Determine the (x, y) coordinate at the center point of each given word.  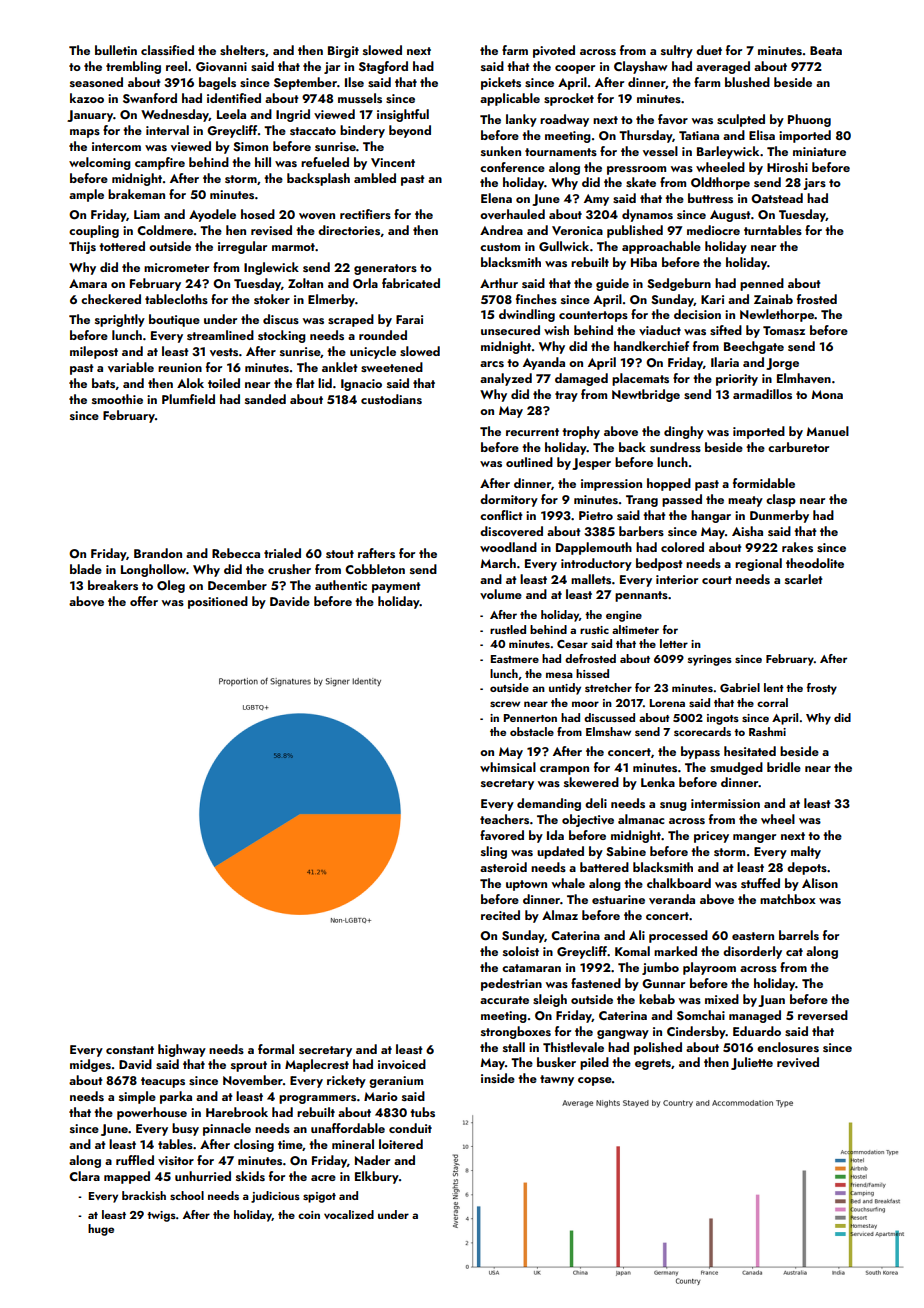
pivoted (554, 51)
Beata (826, 50)
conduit (410, 1128)
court (717, 580)
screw (505, 704)
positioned (218, 602)
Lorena (667, 703)
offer (144, 601)
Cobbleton (375, 569)
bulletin (116, 50)
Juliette (752, 1063)
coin (309, 1215)
